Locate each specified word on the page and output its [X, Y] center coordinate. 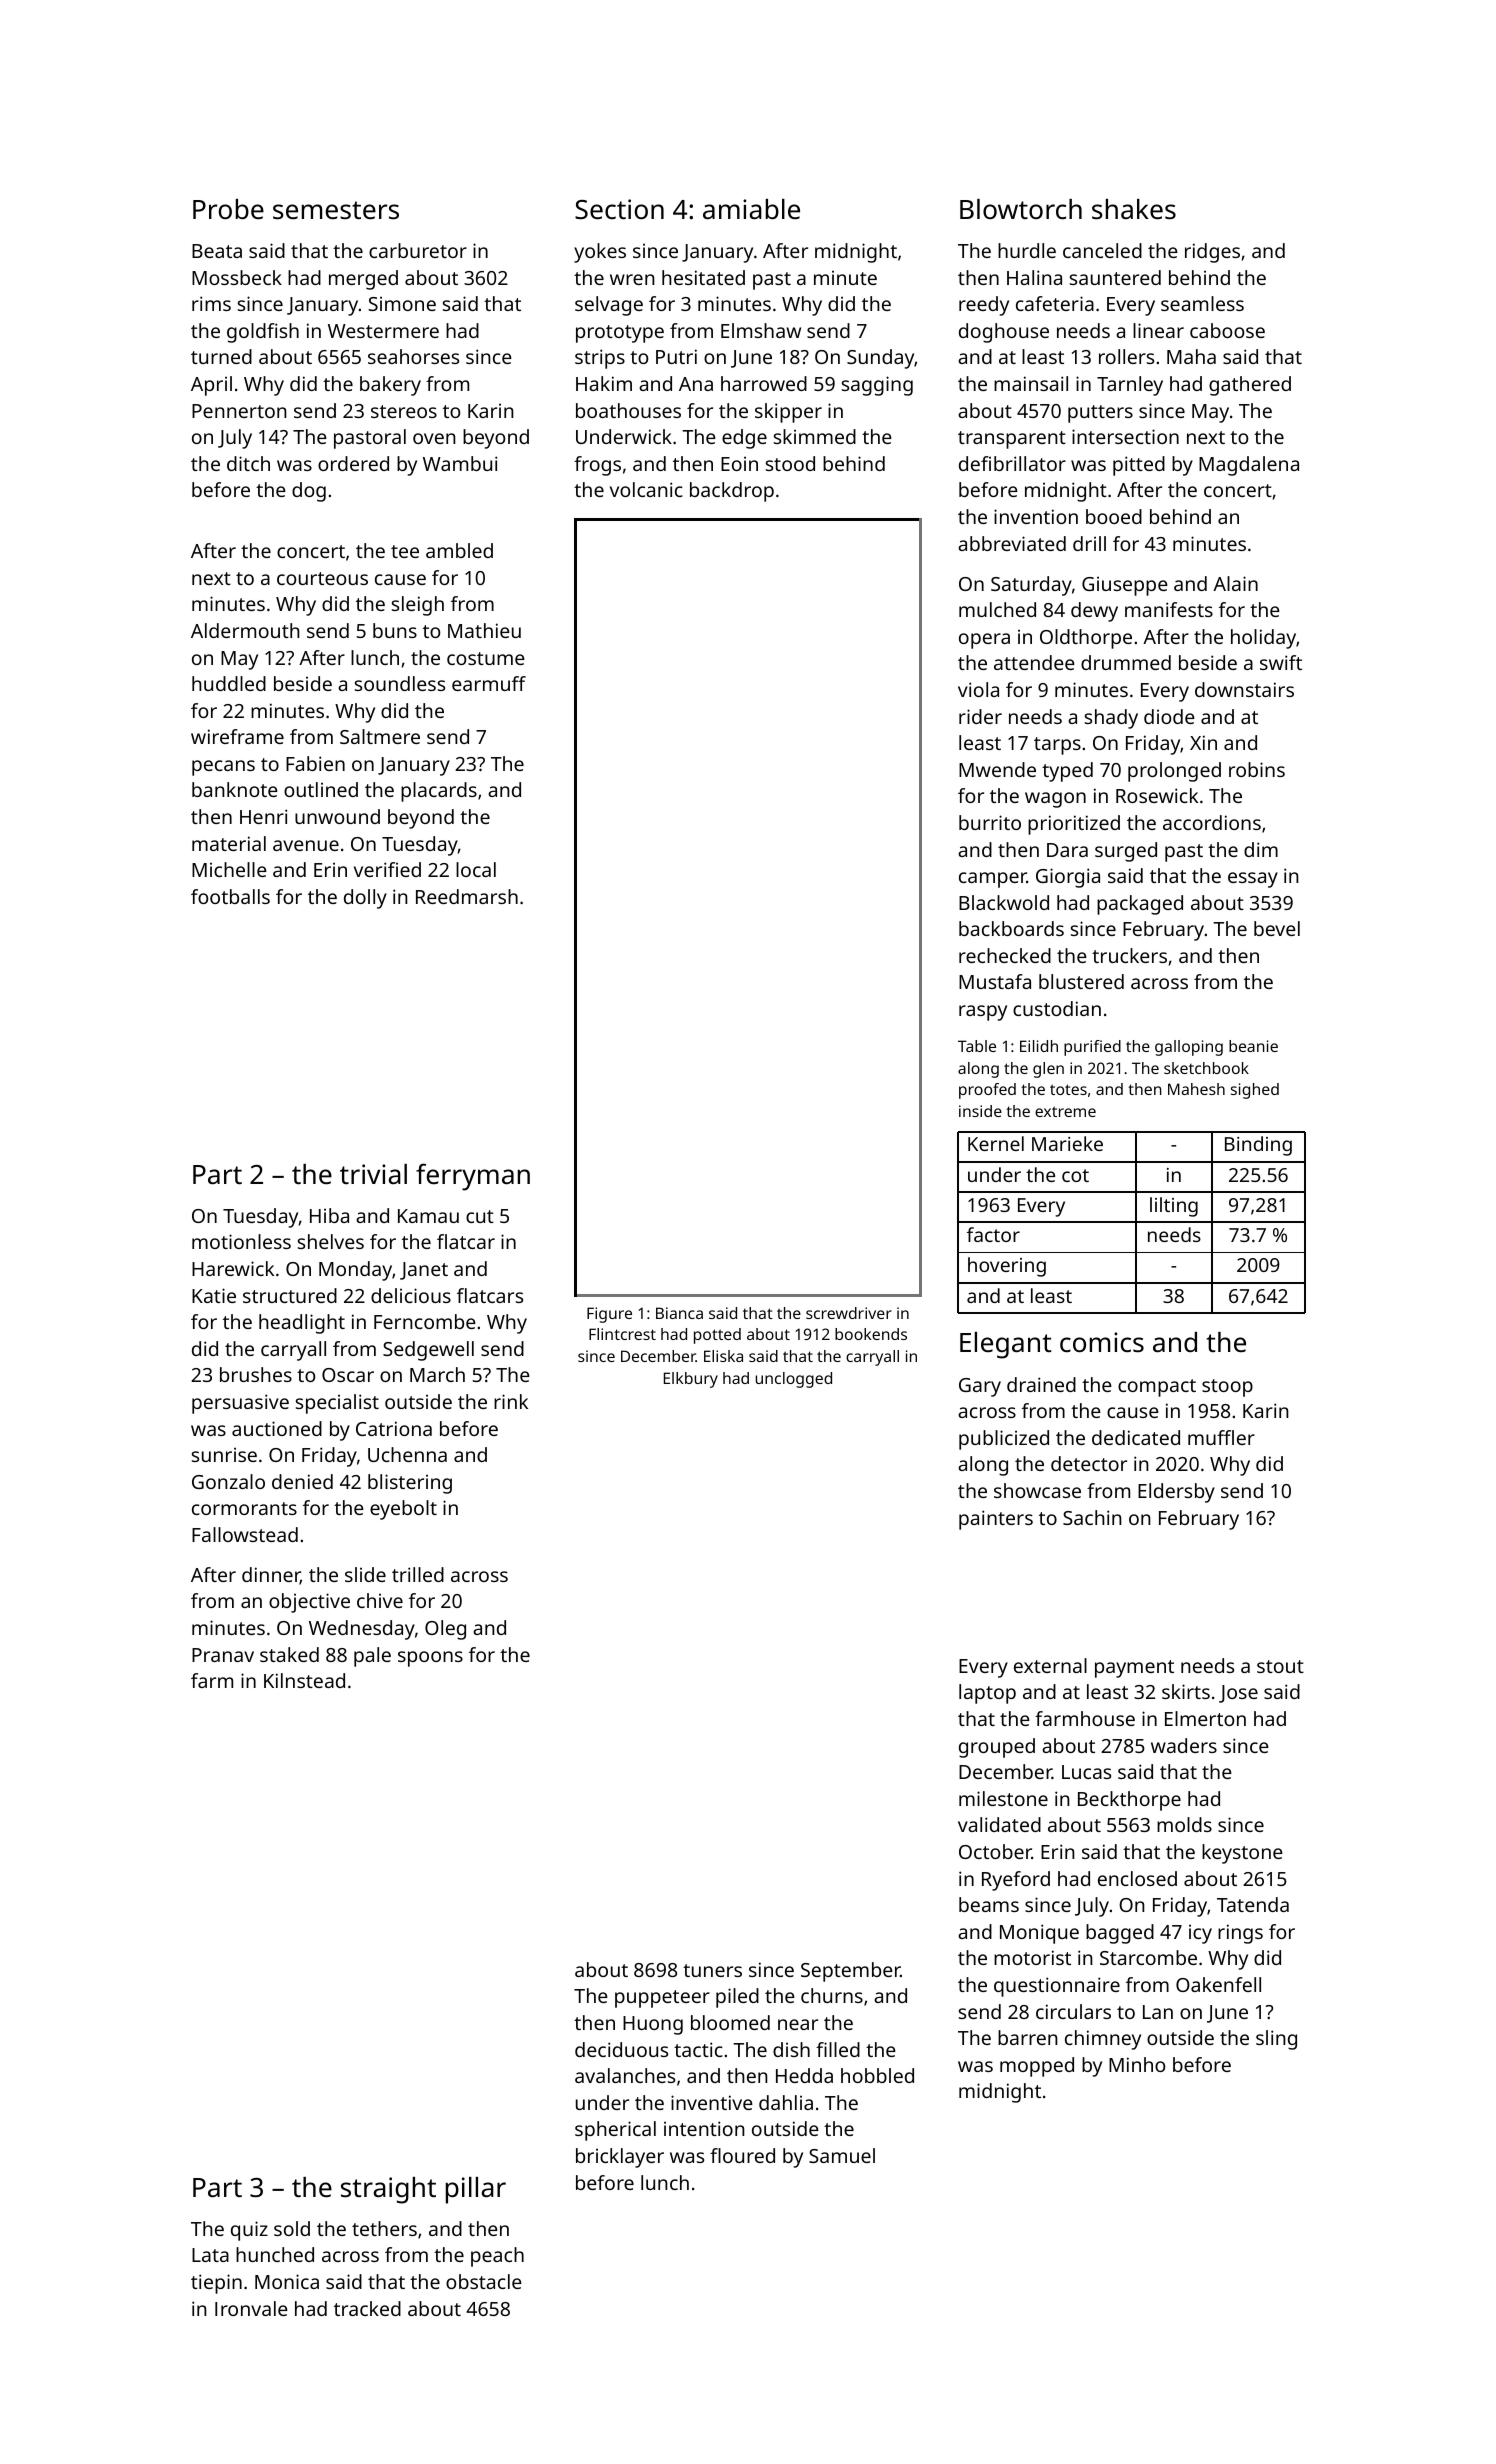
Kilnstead [304, 1680]
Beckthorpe [1129, 1801]
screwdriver [849, 1313]
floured [742, 2155]
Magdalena [1249, 466]
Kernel [996, 1143]
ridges [1212, 253]
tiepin [216, 2284]
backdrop [732, 492]
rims [211, 303]
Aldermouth [245, 630]
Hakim [604, 383]
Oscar [348, 1375]
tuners [712, 1970]
